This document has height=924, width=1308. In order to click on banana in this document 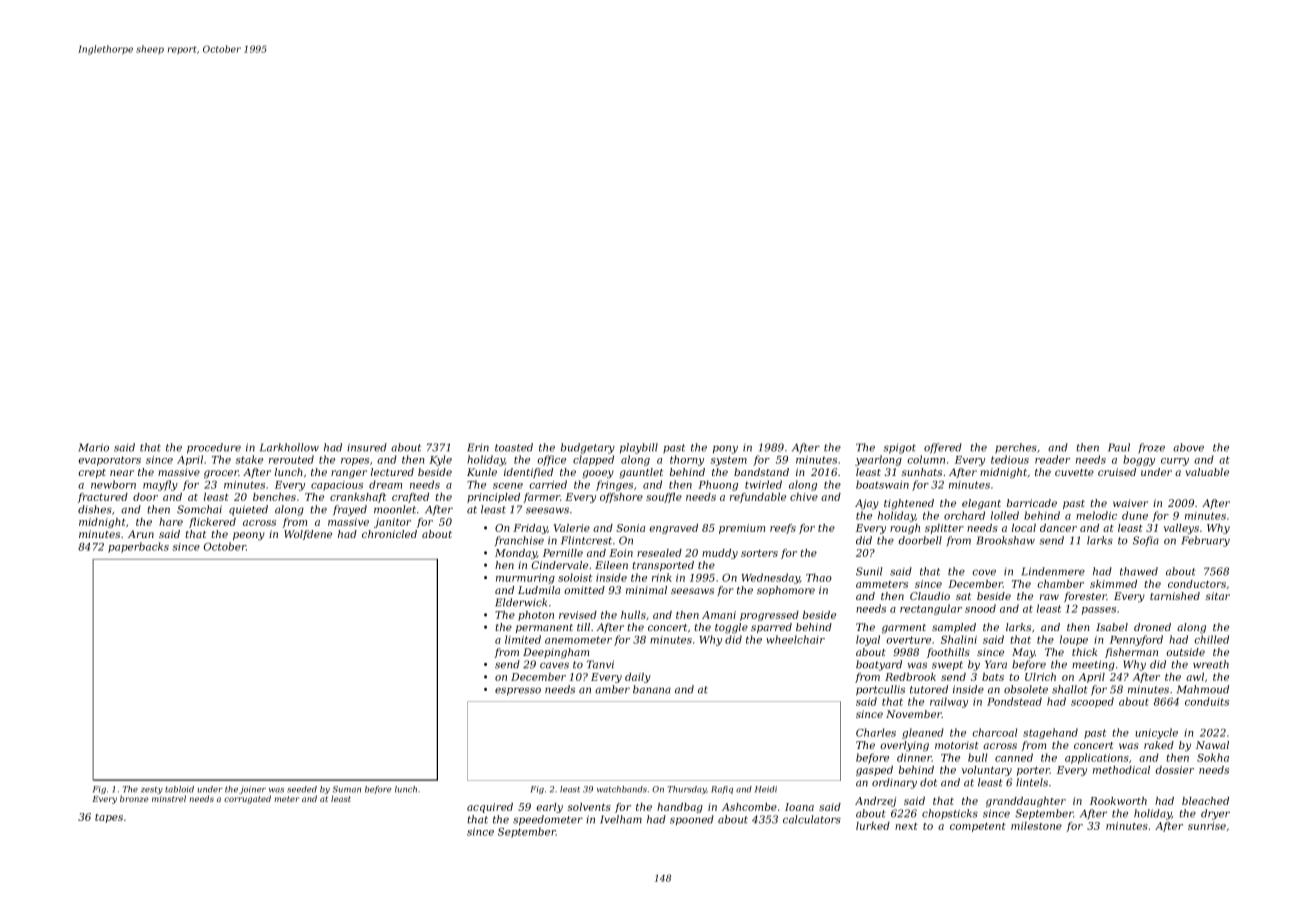, I will do `click(652, 689)`.
